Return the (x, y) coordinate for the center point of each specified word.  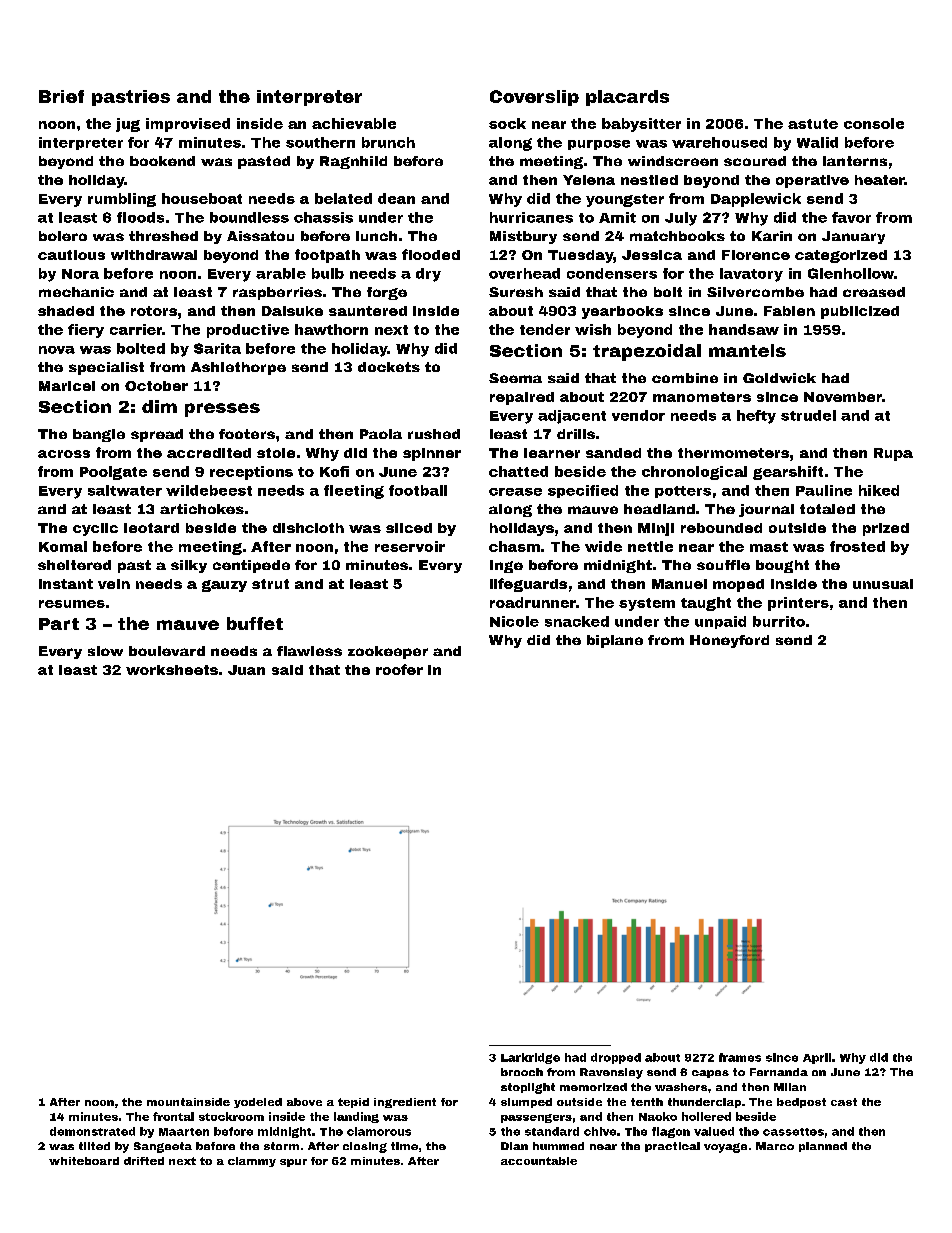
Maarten (184, 1132)
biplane (615, 641)
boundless (249, 217)
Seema (515, 378)
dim (159, 406)
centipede (251, 566)
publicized (860, 312)
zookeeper (388, 652)
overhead (524, 273)
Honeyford (729, 641)
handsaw (744, 329)
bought (782, 566)
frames (740, 1057)
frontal (173, 1116)
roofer (399, 669)
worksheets (172, 670)
